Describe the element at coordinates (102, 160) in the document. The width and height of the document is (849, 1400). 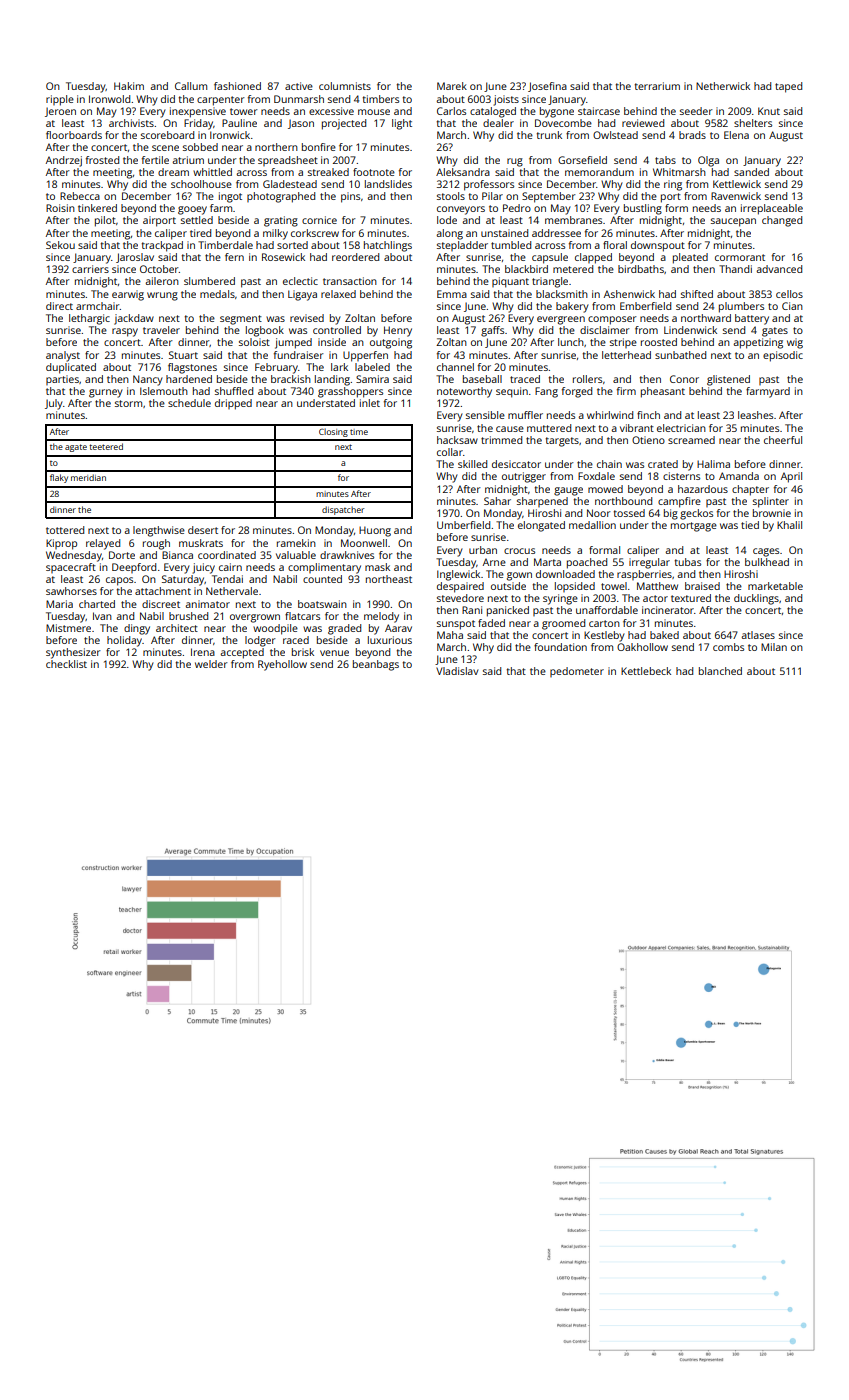
I see `frosted` at that location.
